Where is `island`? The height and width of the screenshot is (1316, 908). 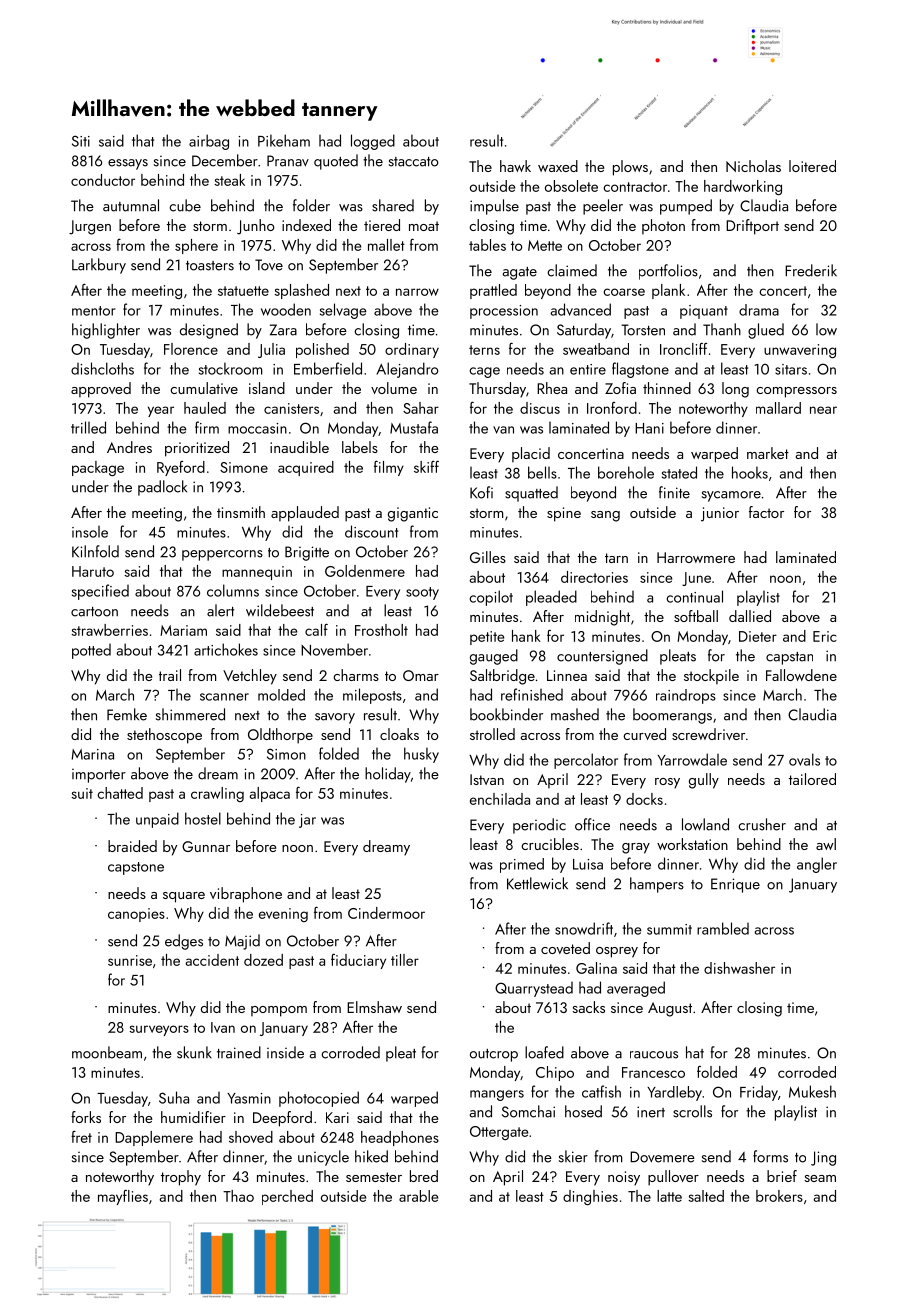 island is located at coordinates (267, 388).
